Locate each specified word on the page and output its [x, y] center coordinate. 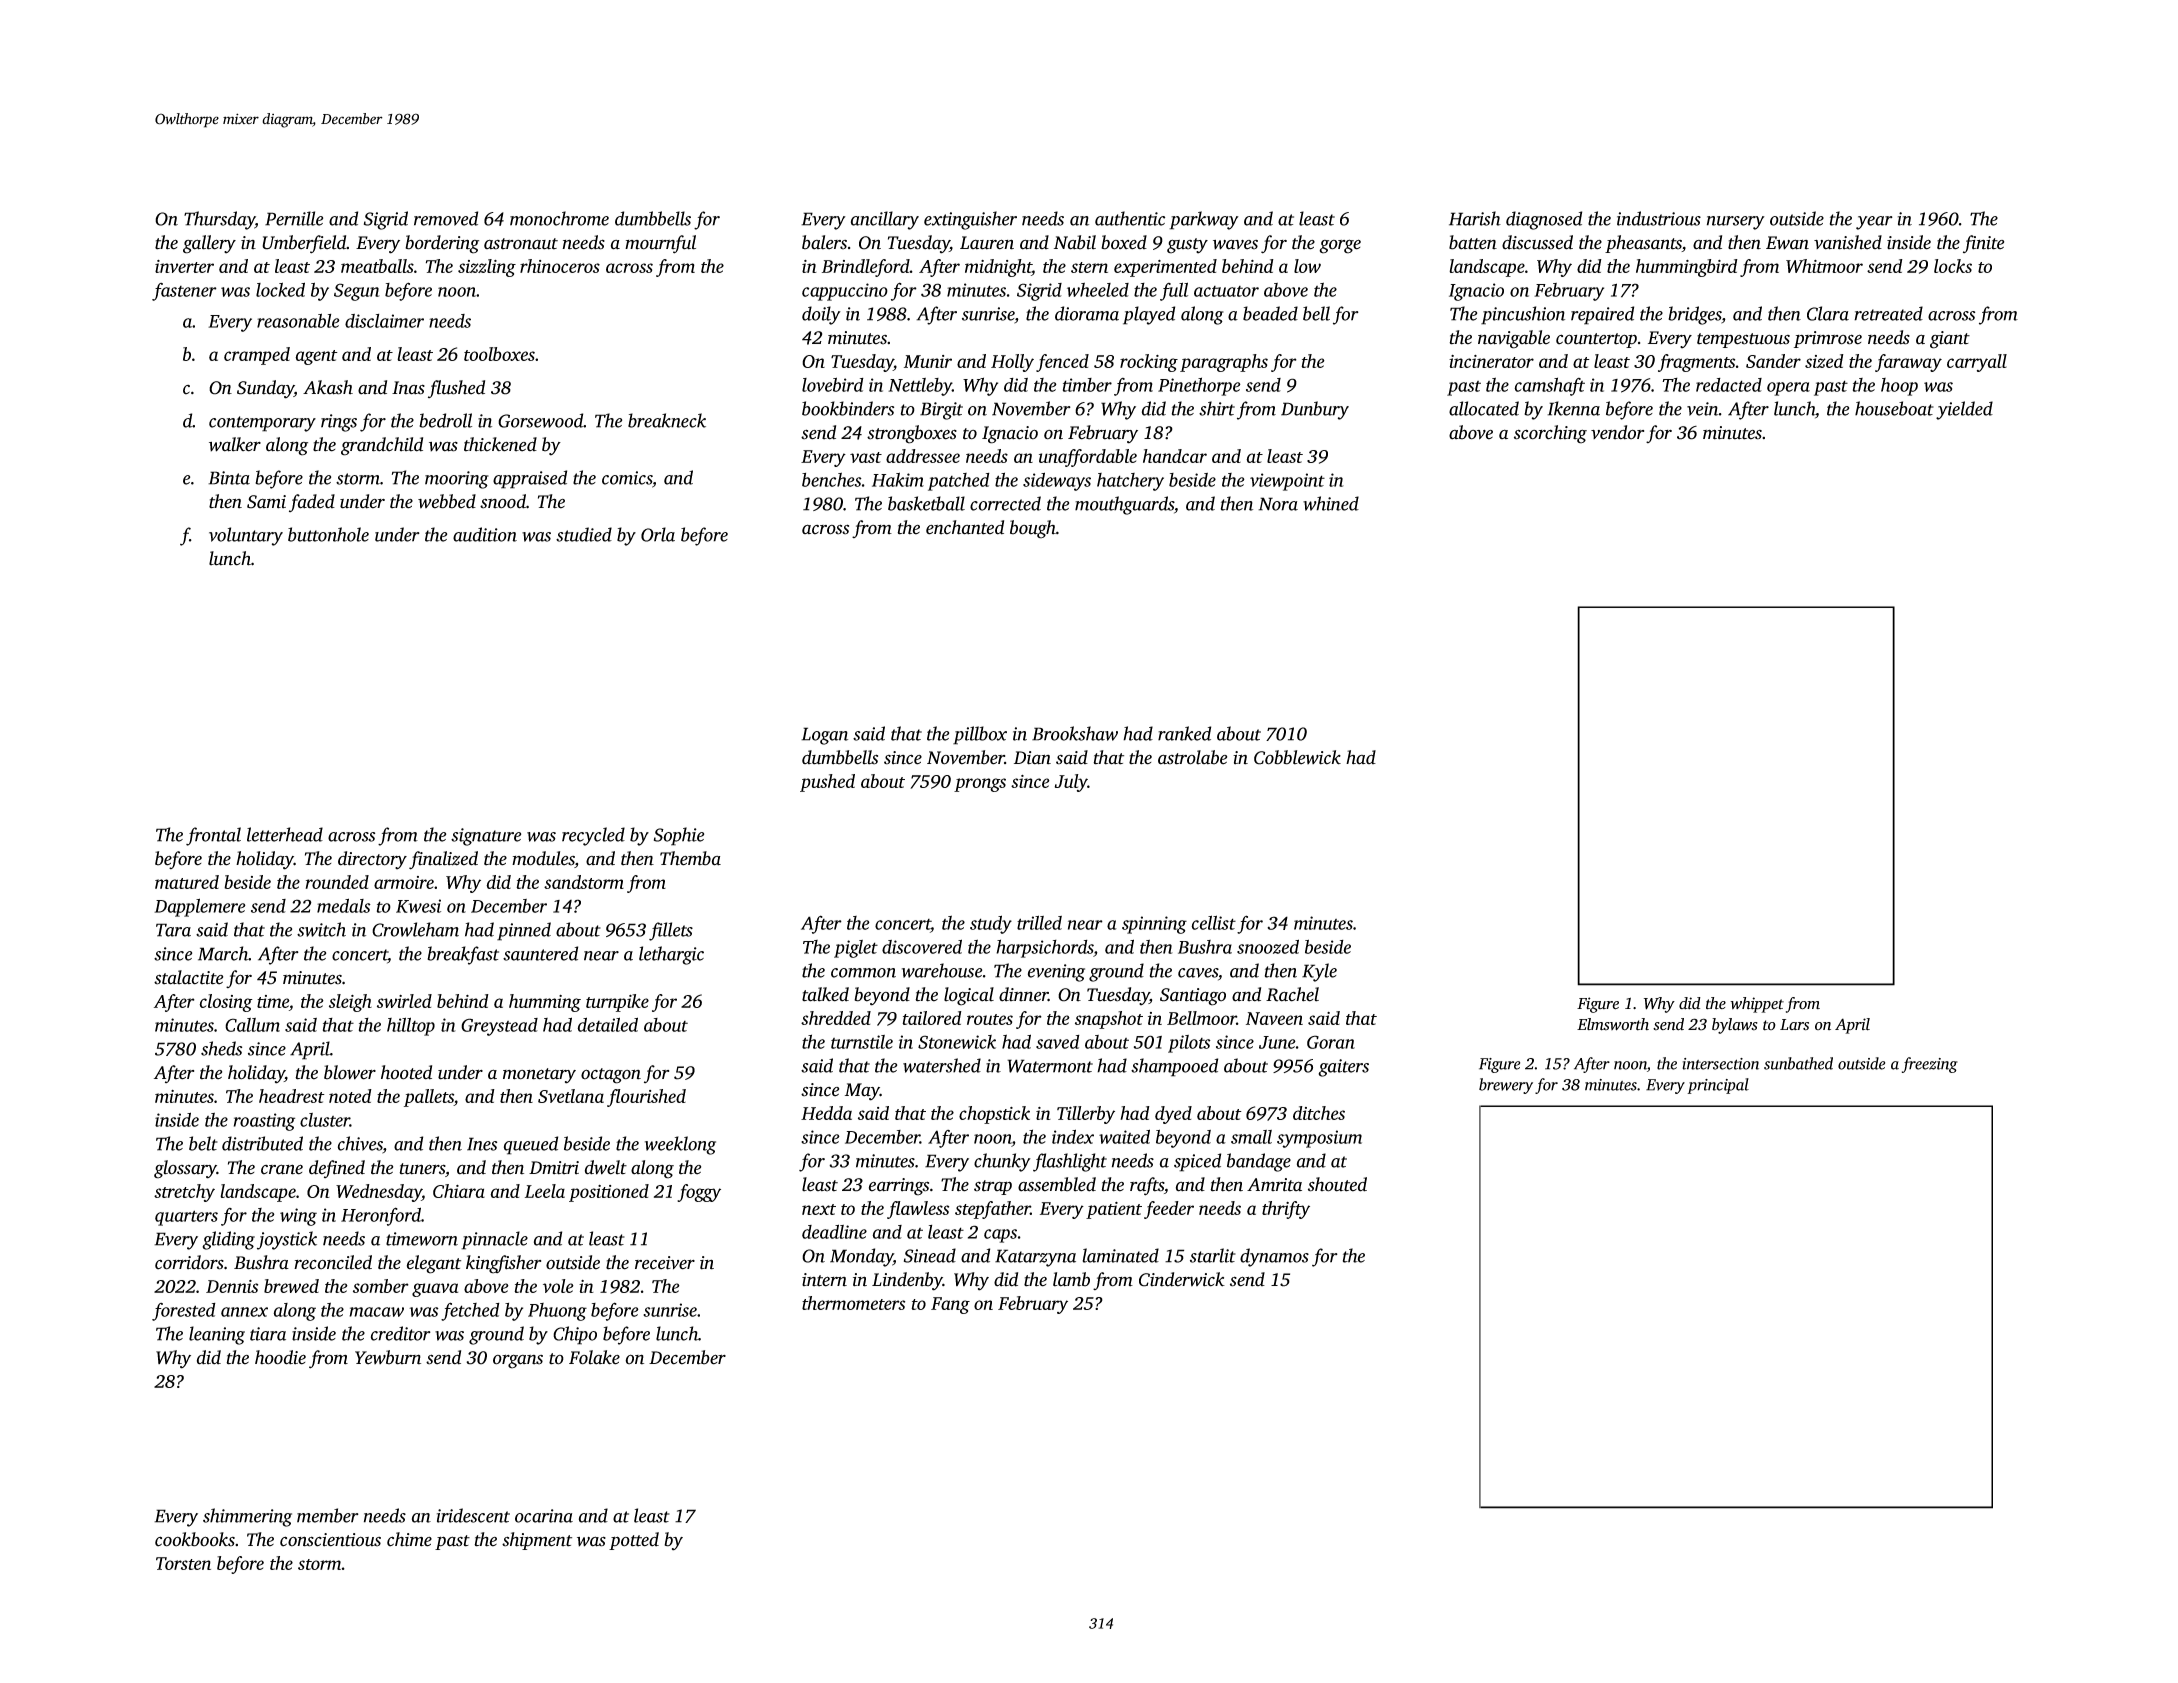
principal [1718, 1086]
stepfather [993, 1210]
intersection [1720, 1064]
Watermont [1050, 1066]
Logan [824, 736]
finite [1983, 244]
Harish [1475, 218]
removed [446, 218]
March [223, 953]
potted [634, 1541]
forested [184, 1312]
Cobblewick [1297, 757]
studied [584, 534]
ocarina [544, 1516]
